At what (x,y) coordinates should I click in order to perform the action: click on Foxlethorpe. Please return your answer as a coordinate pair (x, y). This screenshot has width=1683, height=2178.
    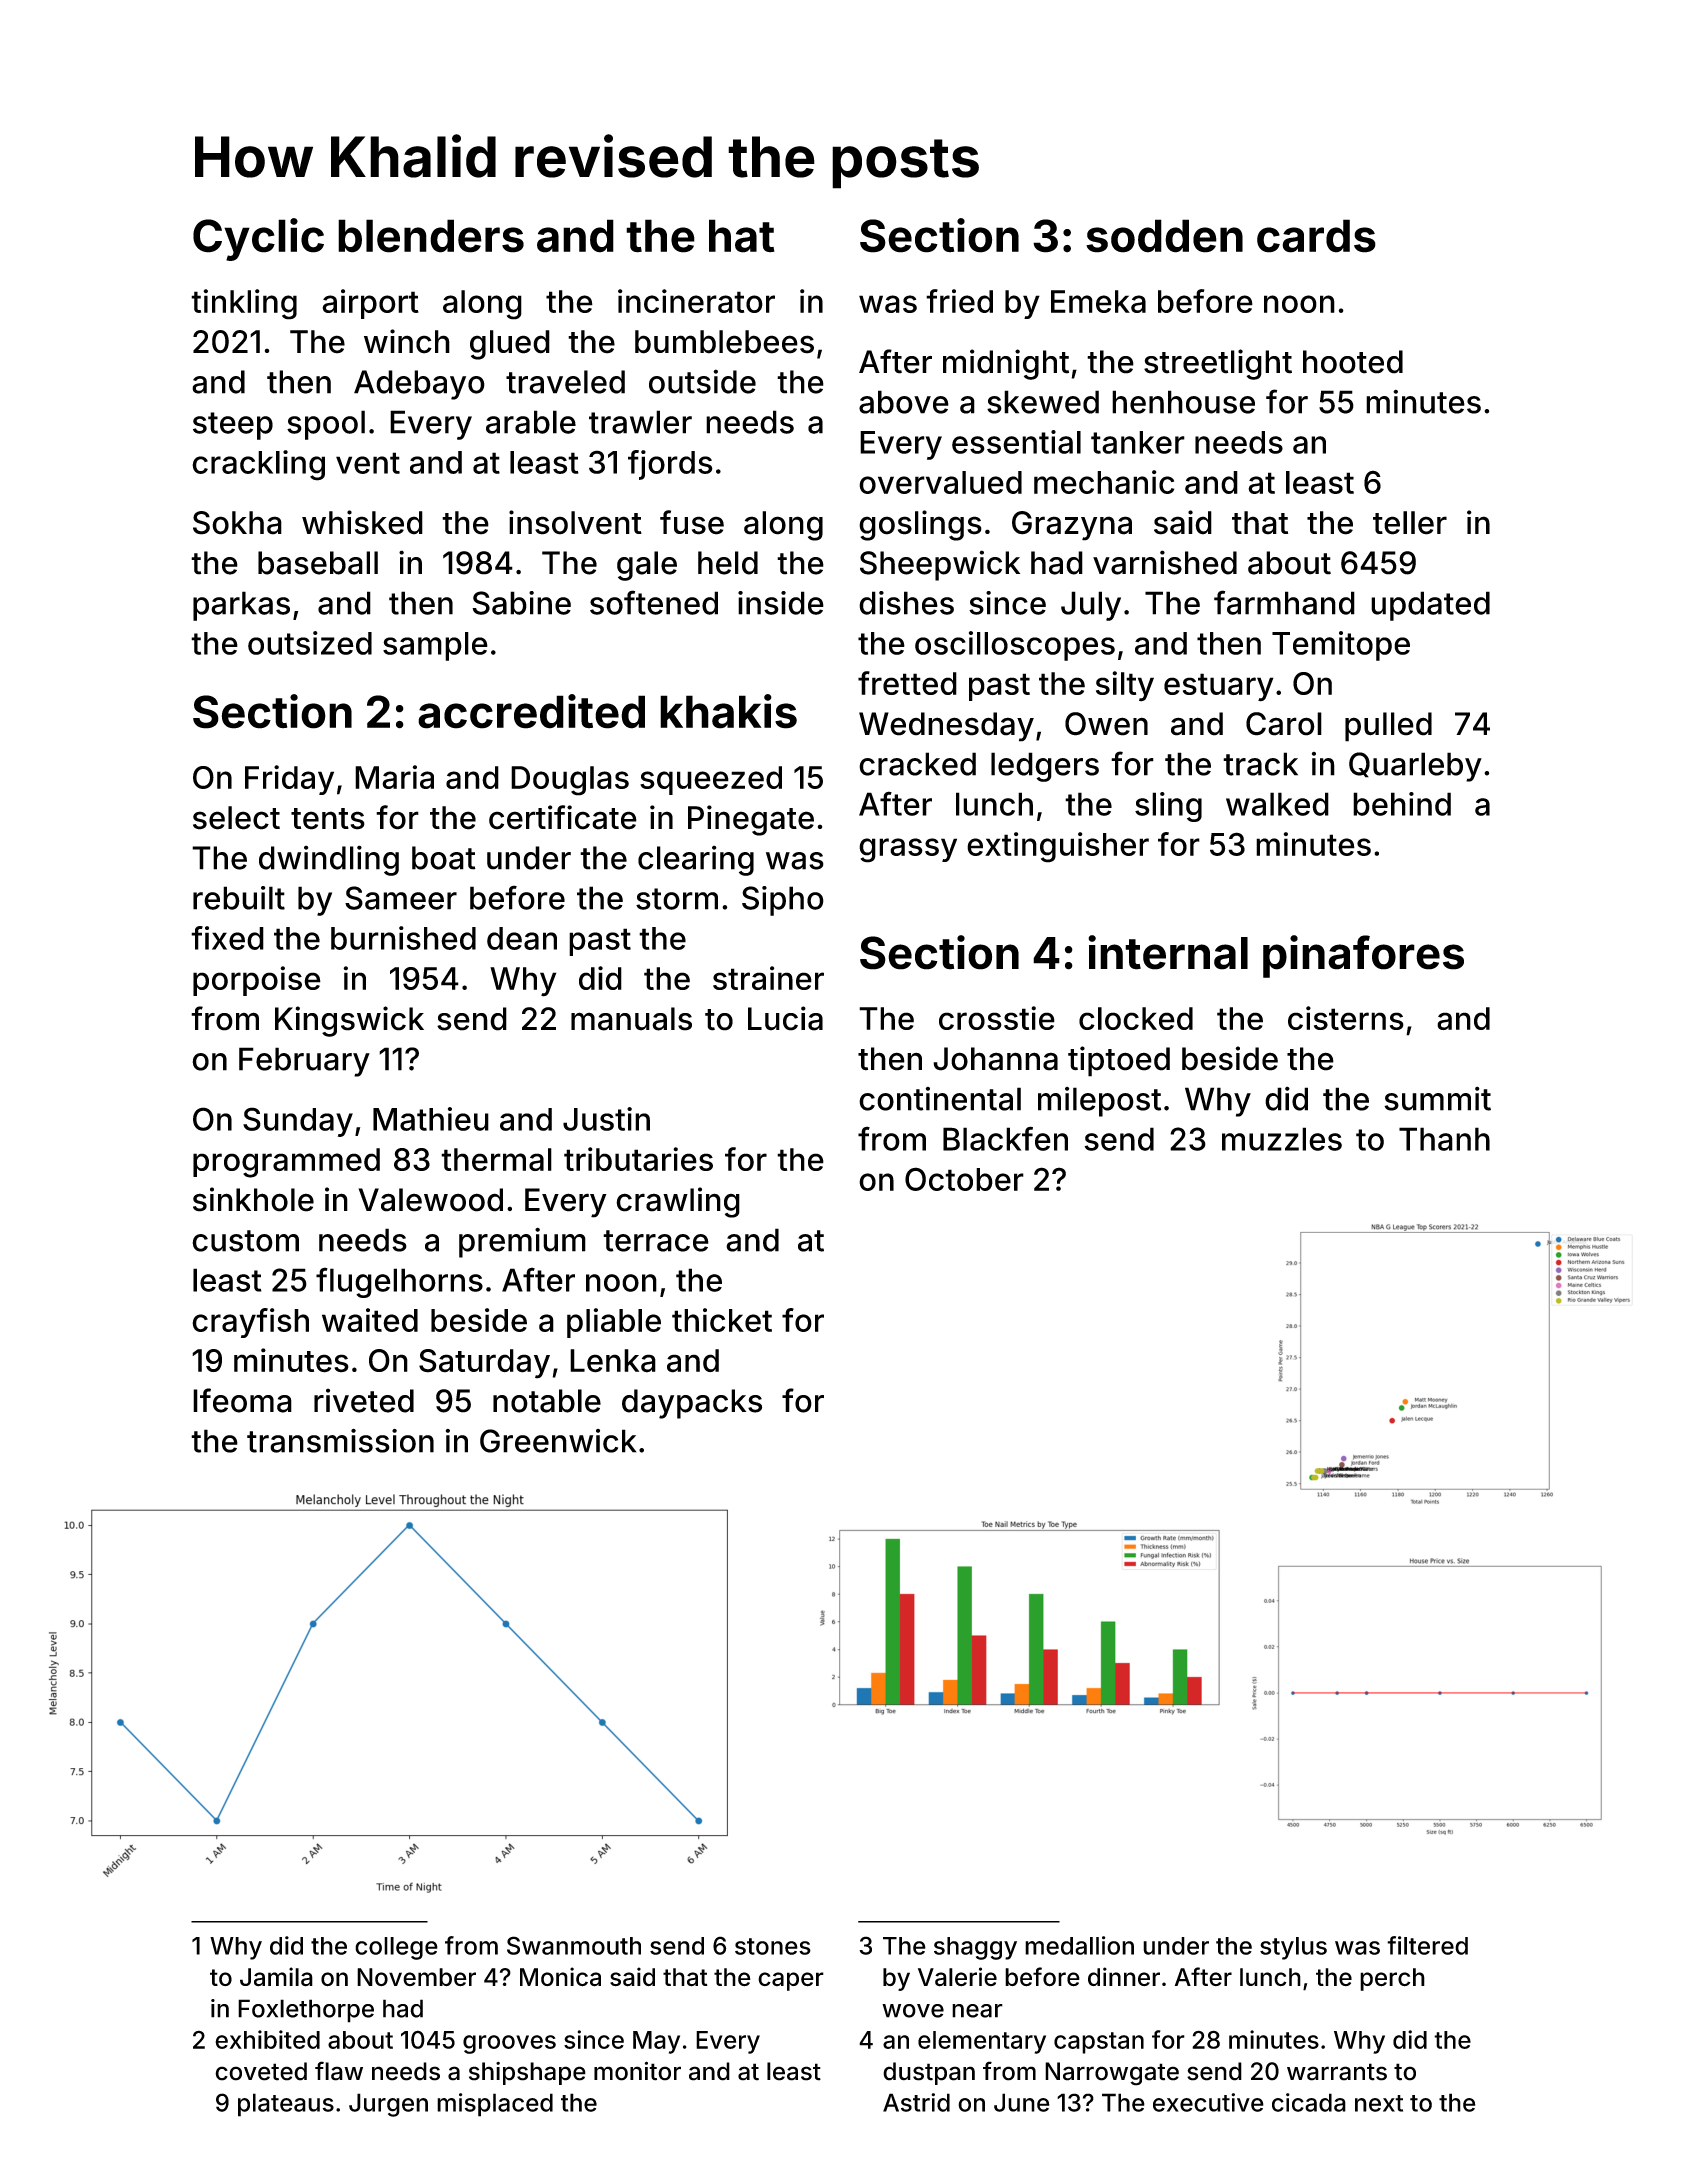
    Looking at the image, I should click on (306, 2011).
